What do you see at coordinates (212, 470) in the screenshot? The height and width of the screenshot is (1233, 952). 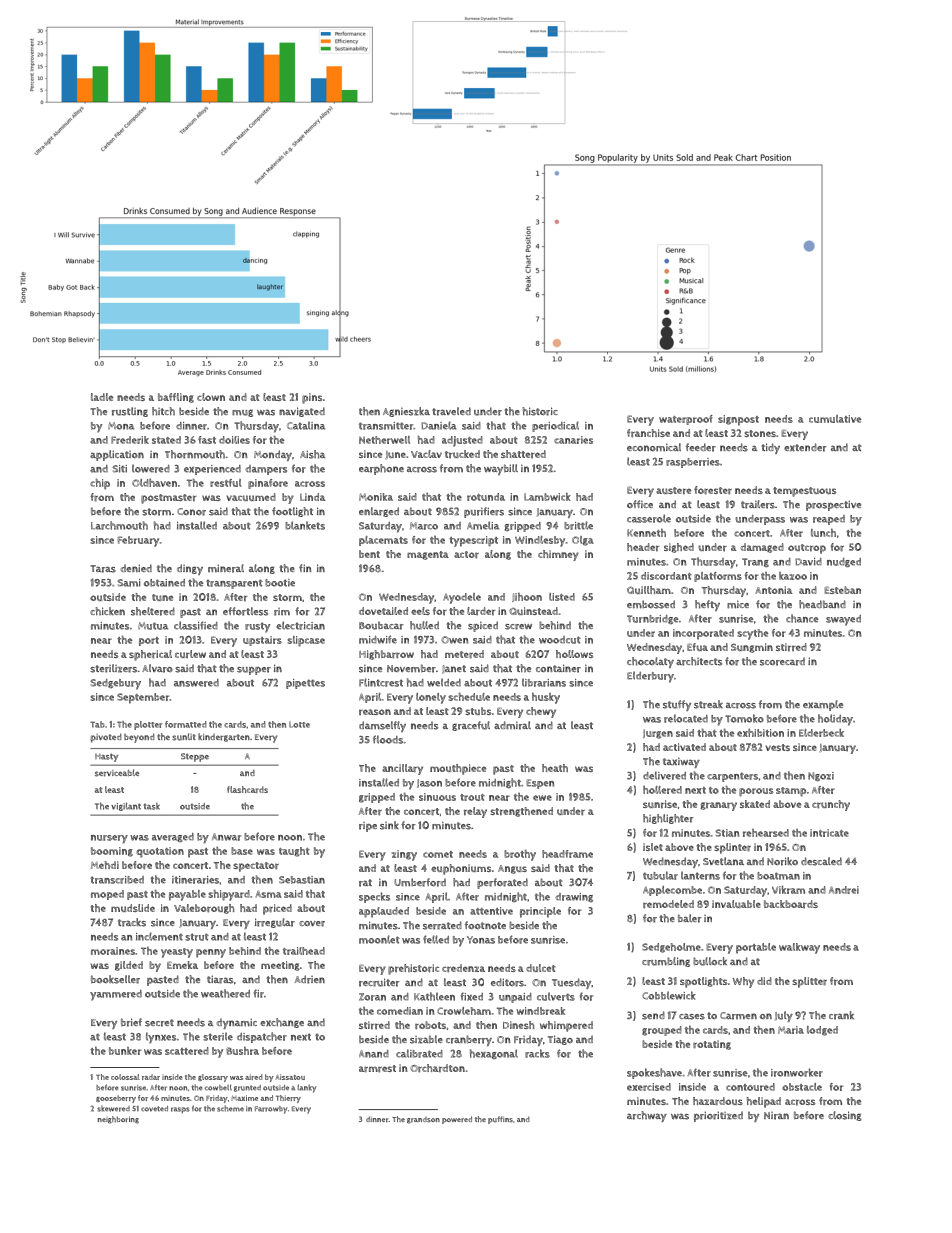 I see `experienced` at bounding box center [212, 470].
